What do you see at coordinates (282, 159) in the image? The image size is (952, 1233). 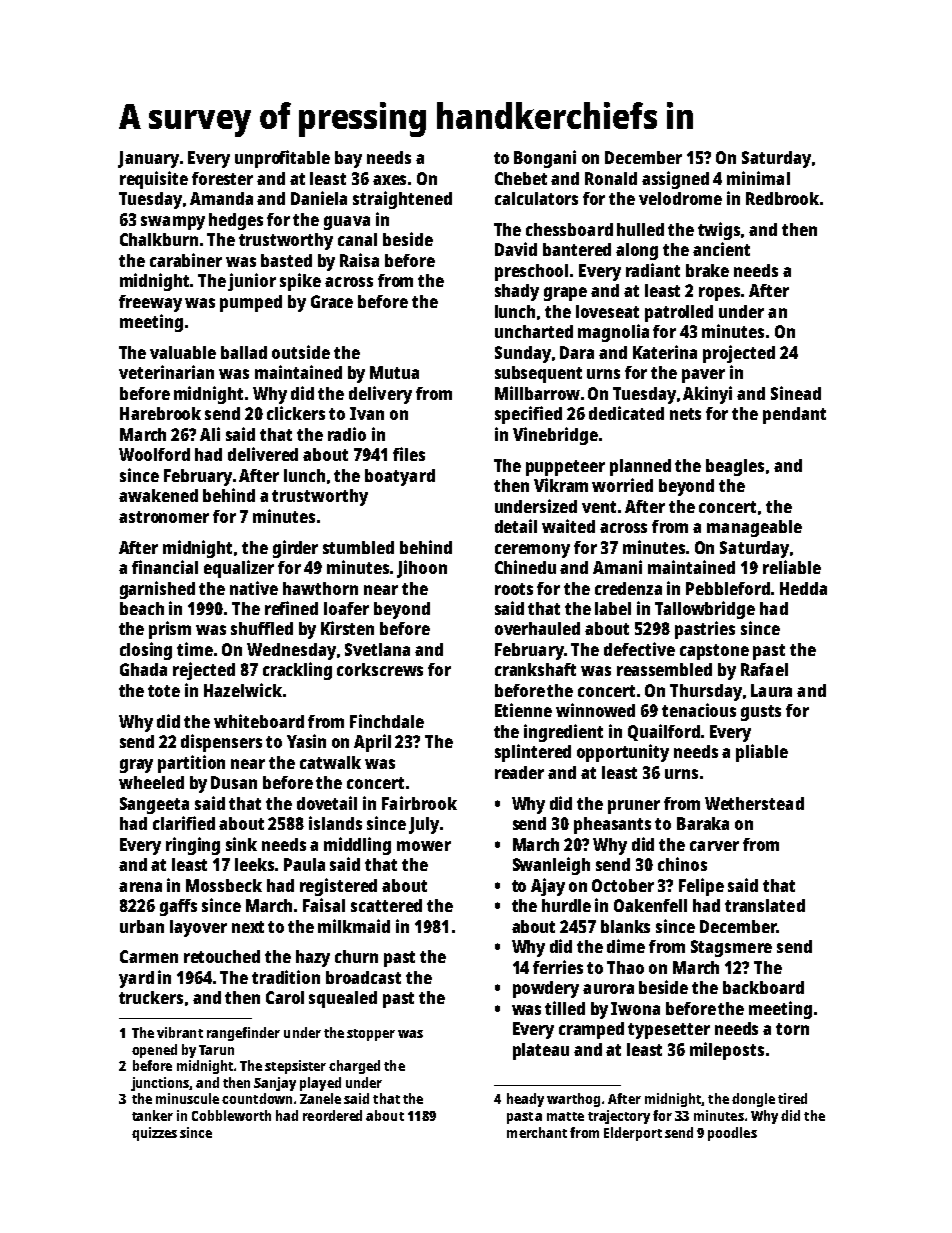 I see `unprofitable` at bounding box center [282, 159].
